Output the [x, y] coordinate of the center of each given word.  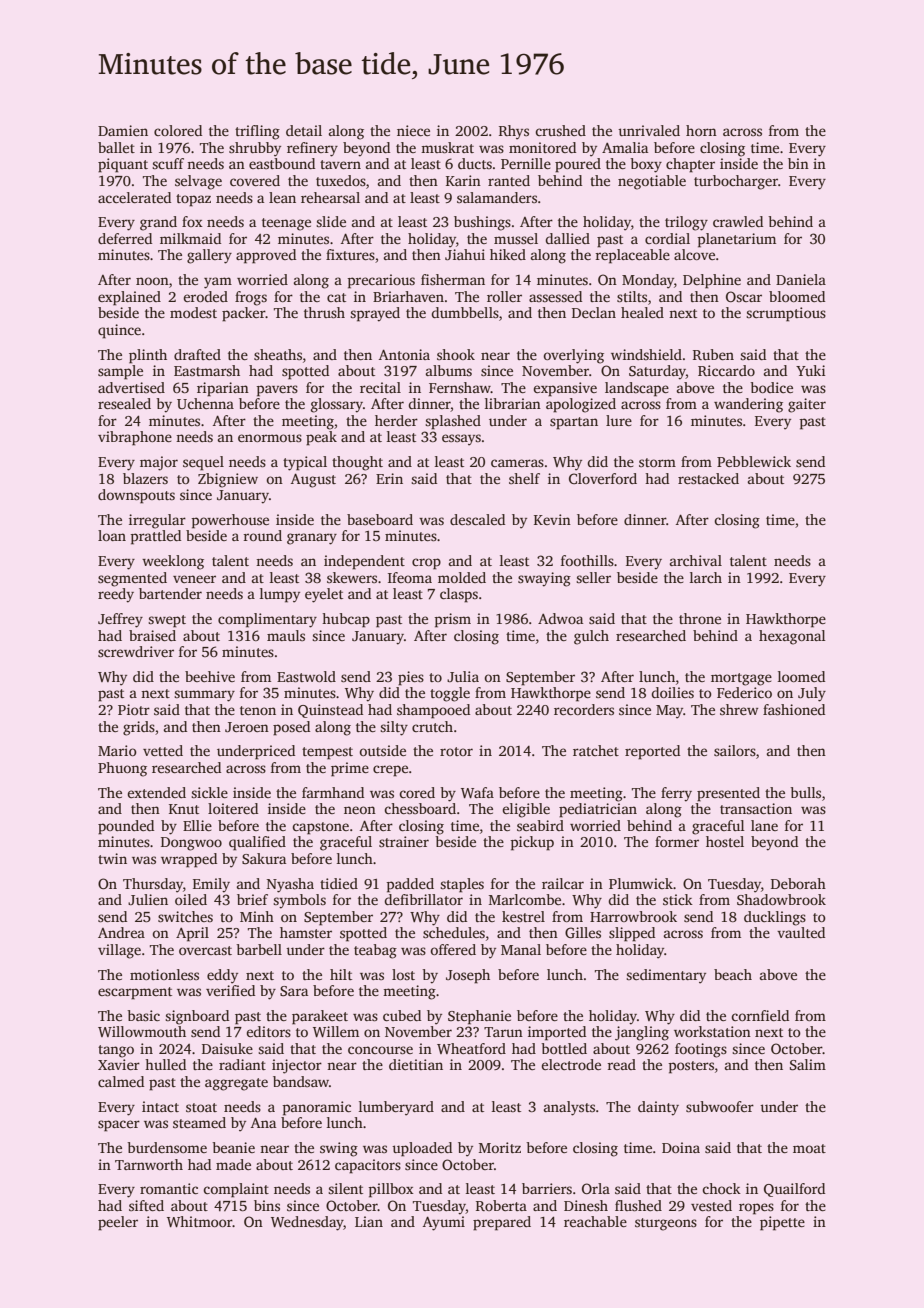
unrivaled [649, 130]
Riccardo [726, 370]
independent [364, 562]
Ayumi [444, 1223]
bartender [170, 593]
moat [809, 1148]
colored [178, 130]
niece [413, 130]
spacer [119, 1126]
